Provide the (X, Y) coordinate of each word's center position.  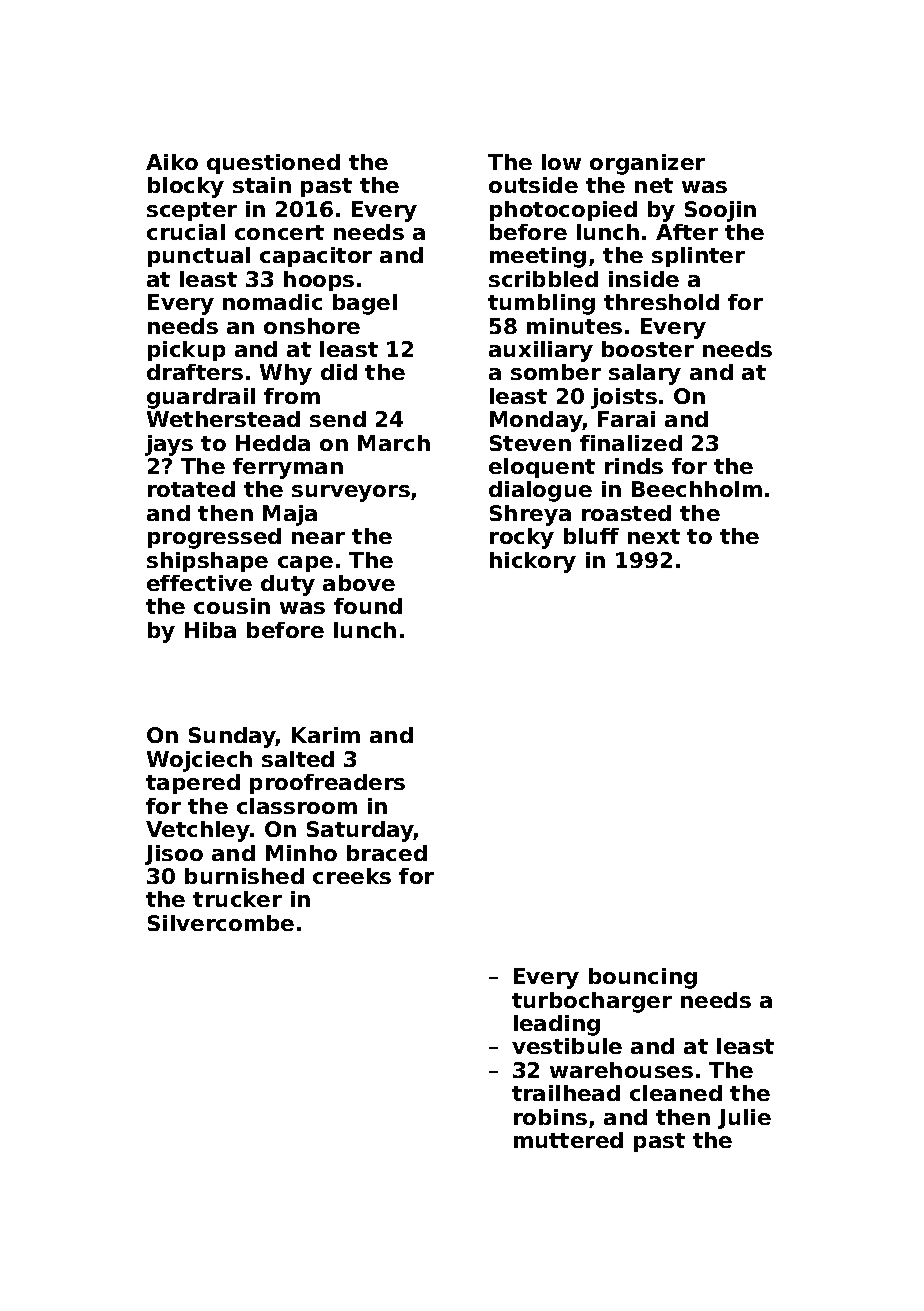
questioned (273, 164)
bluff (591, 536)
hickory (533, 562)
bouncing (643, 978)
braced (387, 853)
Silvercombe (221, 923)
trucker (237, 899)
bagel (365, 304)
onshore (312, 326)
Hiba (210, 630)
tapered (193, 784)
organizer (647, 164)
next (654, 536)
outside (533, 185)
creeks (352, 876)
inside (644, 279)
